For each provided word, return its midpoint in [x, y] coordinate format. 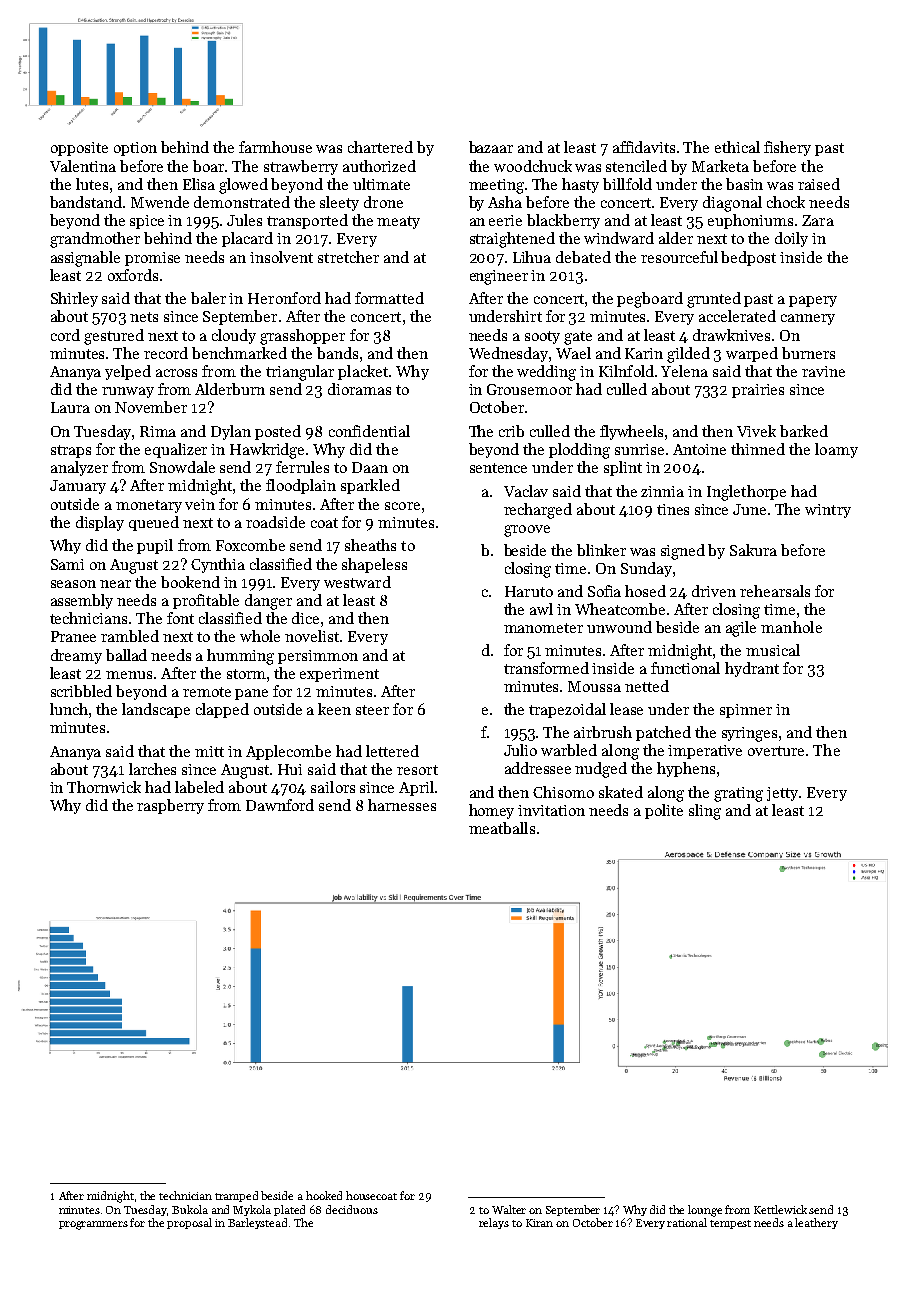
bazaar [491, 147]
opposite [79, 149]
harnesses [402, 805]
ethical [737, 147]
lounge [705, 1211]
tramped [236, 1196]
